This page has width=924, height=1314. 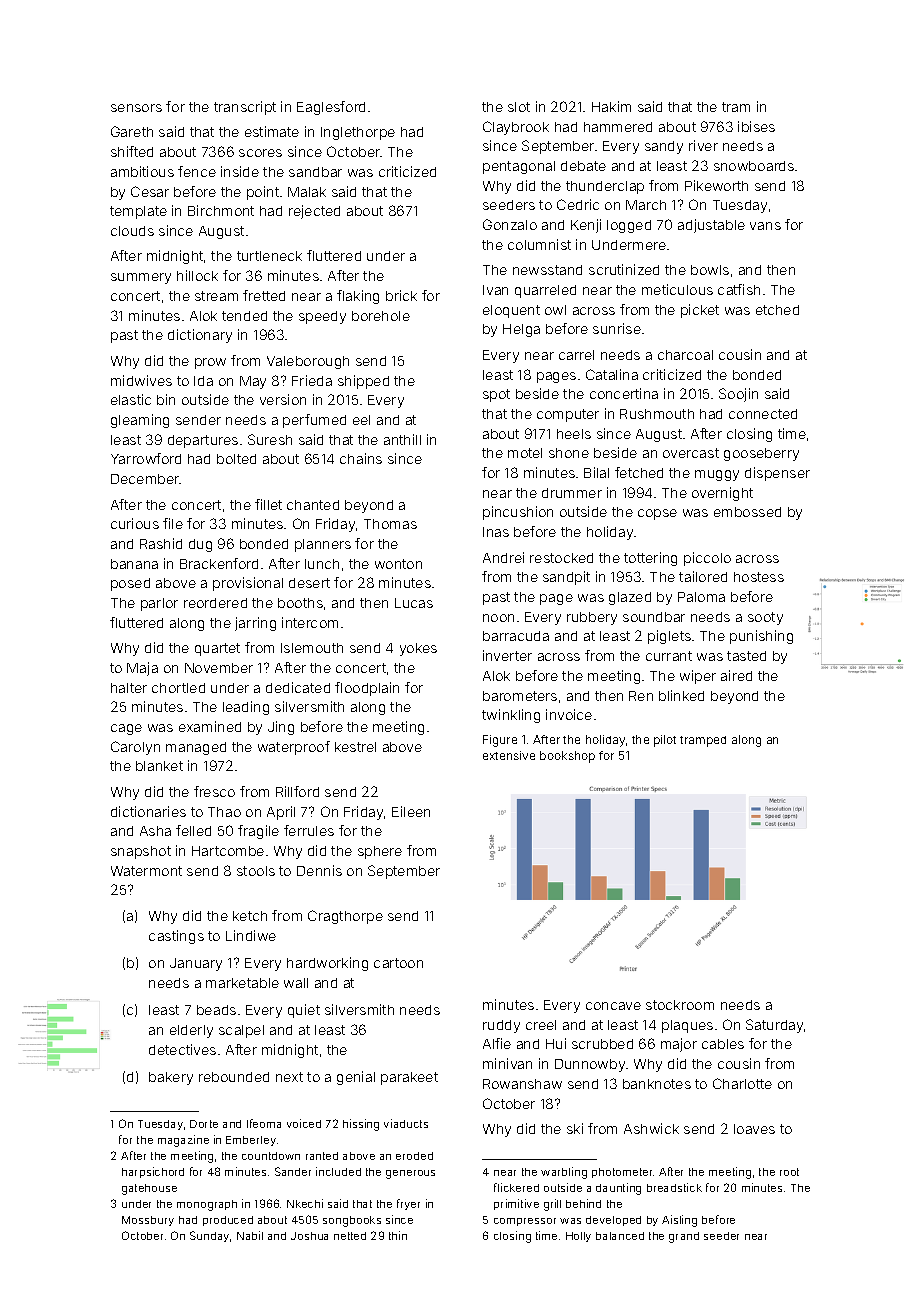 I want to click on Watermont, so click(x=146, y=871).
